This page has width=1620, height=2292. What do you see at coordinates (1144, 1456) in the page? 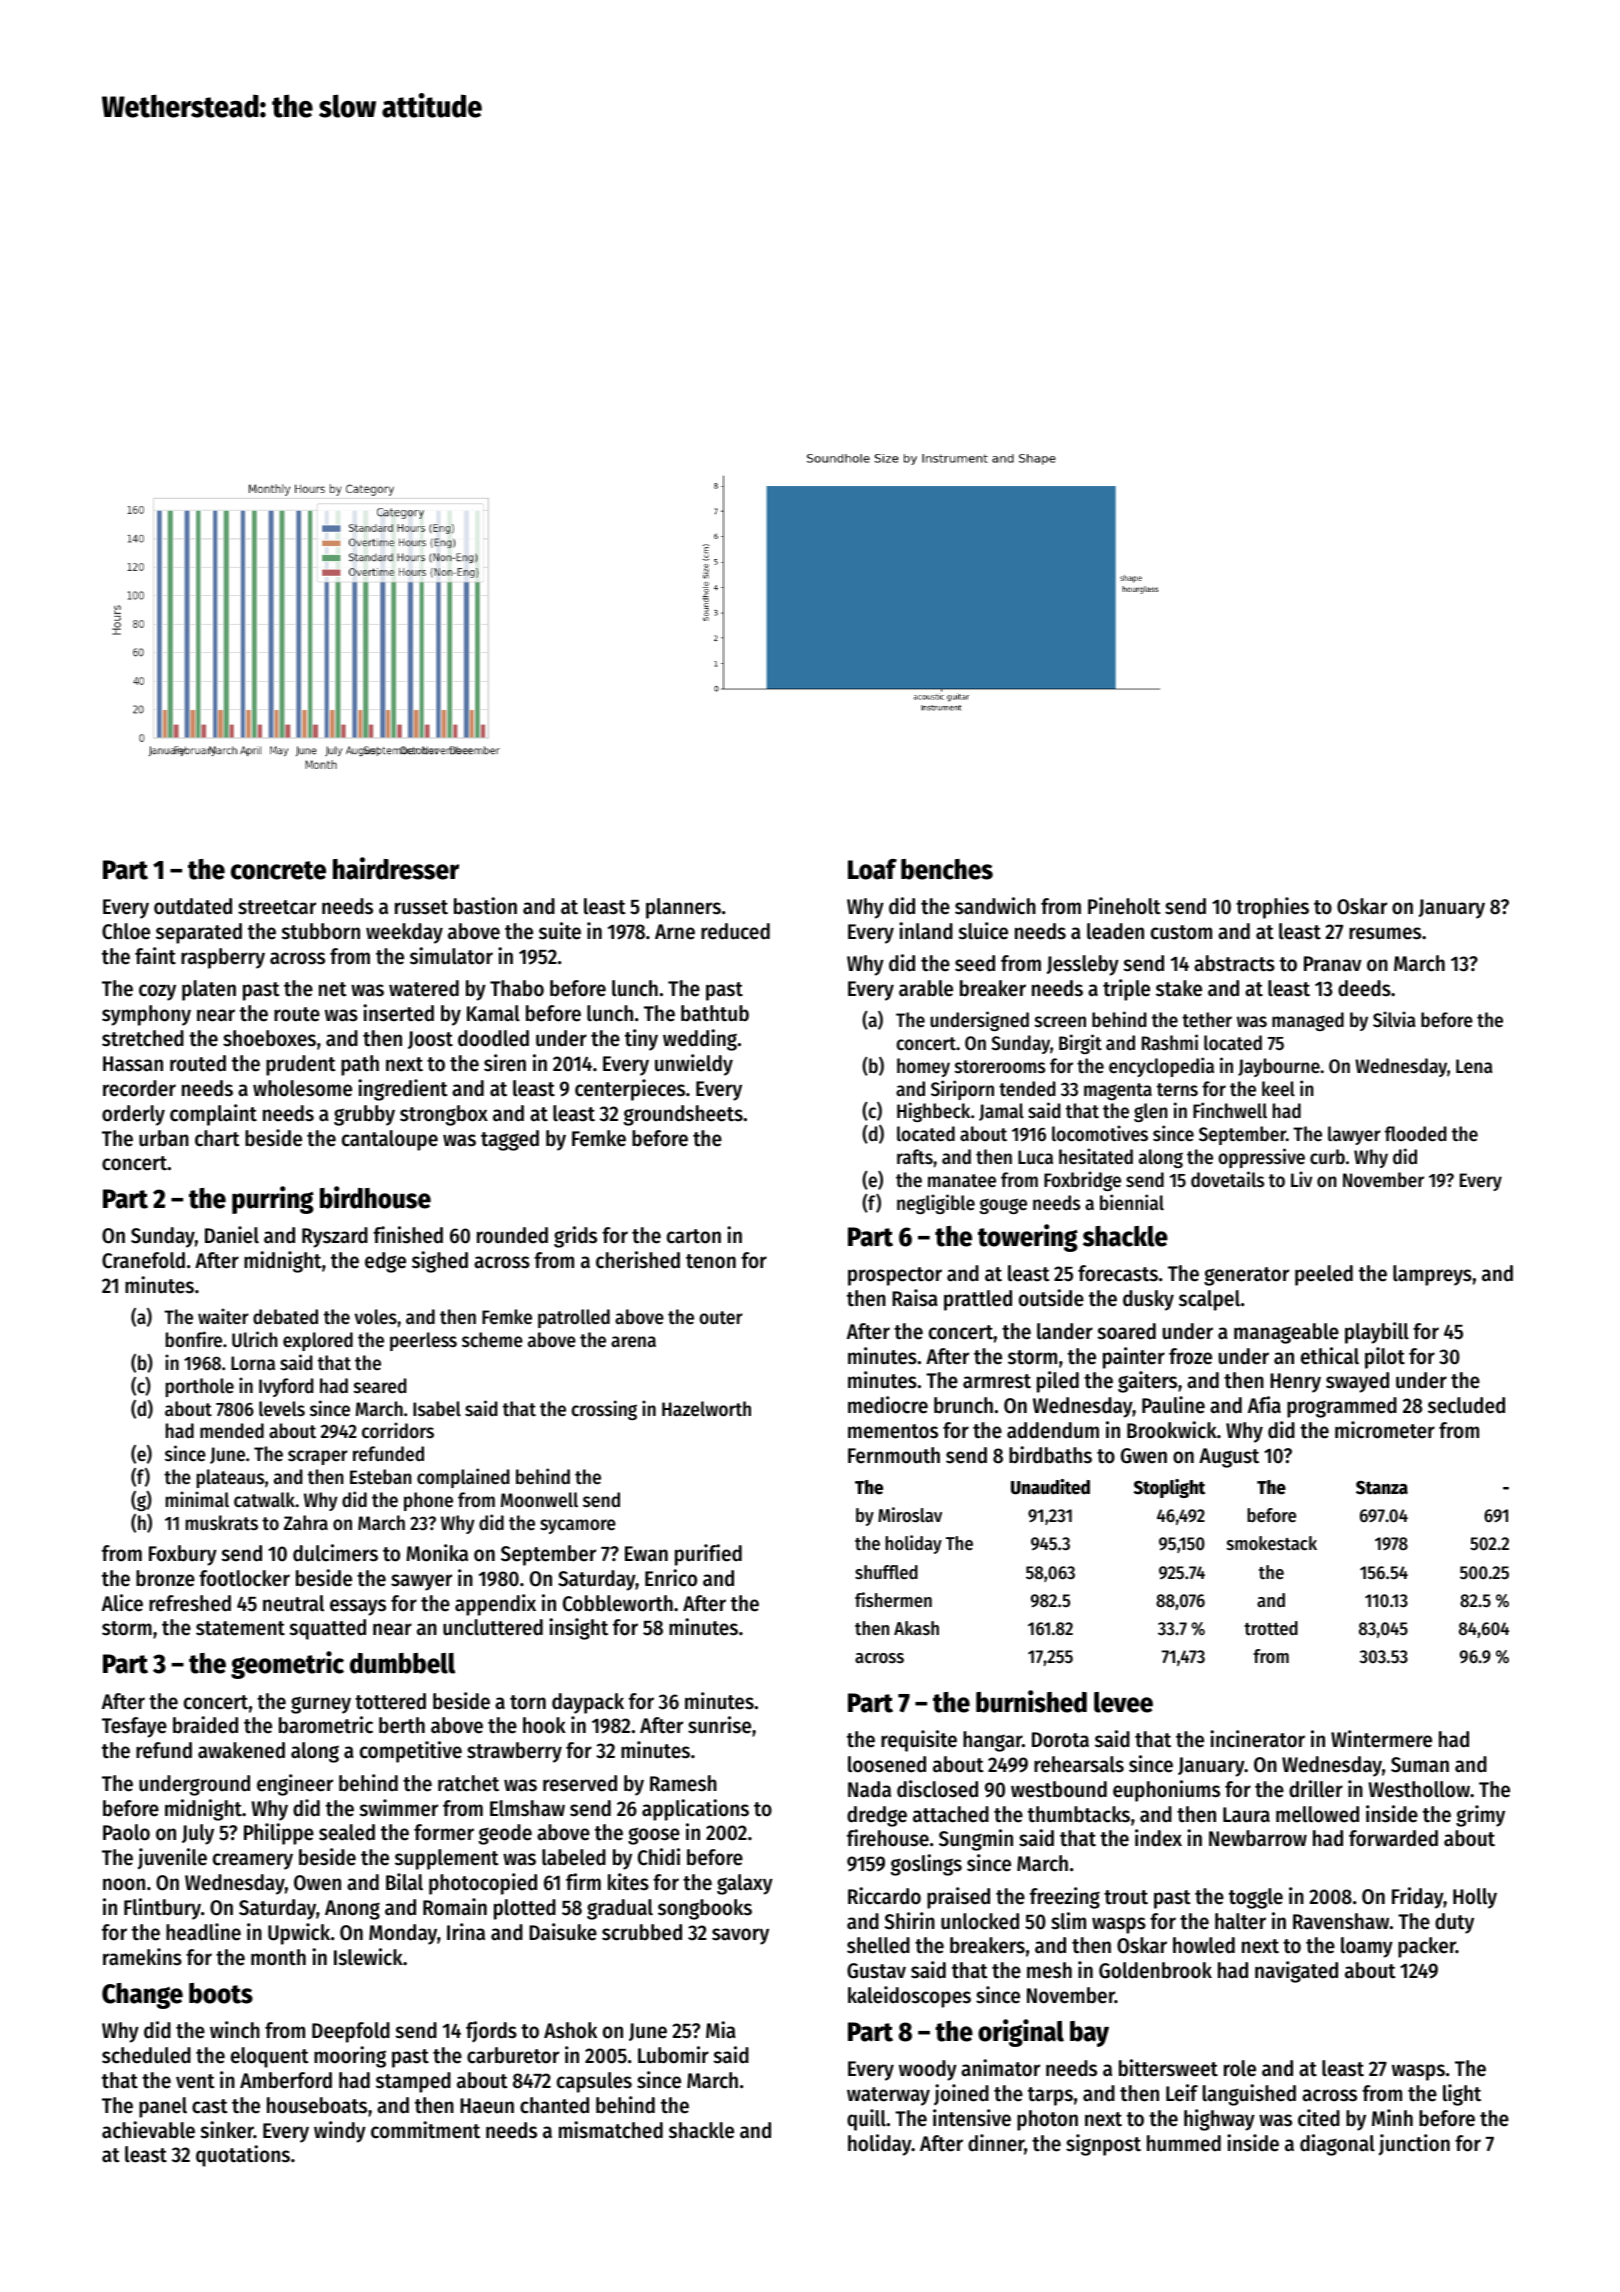
I see `Gwen` at bounding box center [1144, 1456].
